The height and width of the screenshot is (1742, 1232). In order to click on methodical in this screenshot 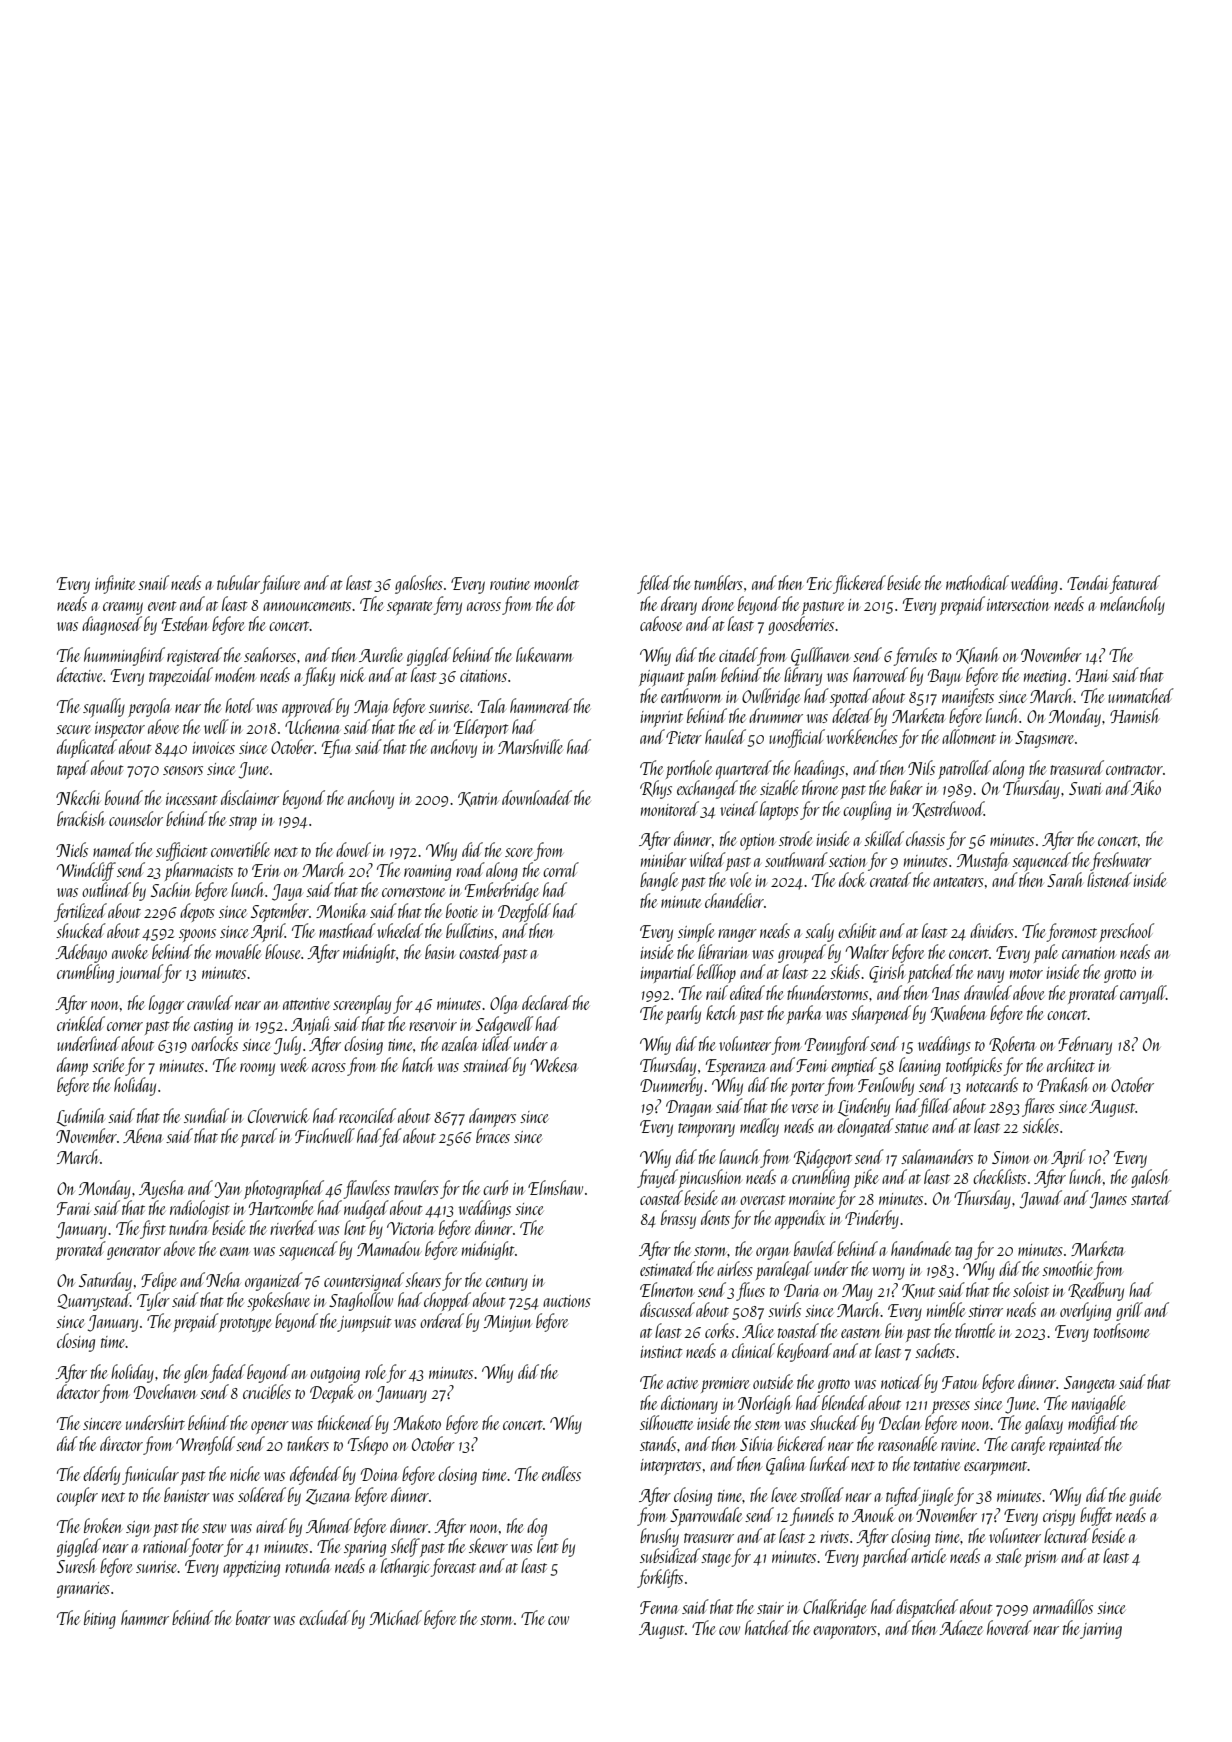, I will do `click(977, 582)`.
